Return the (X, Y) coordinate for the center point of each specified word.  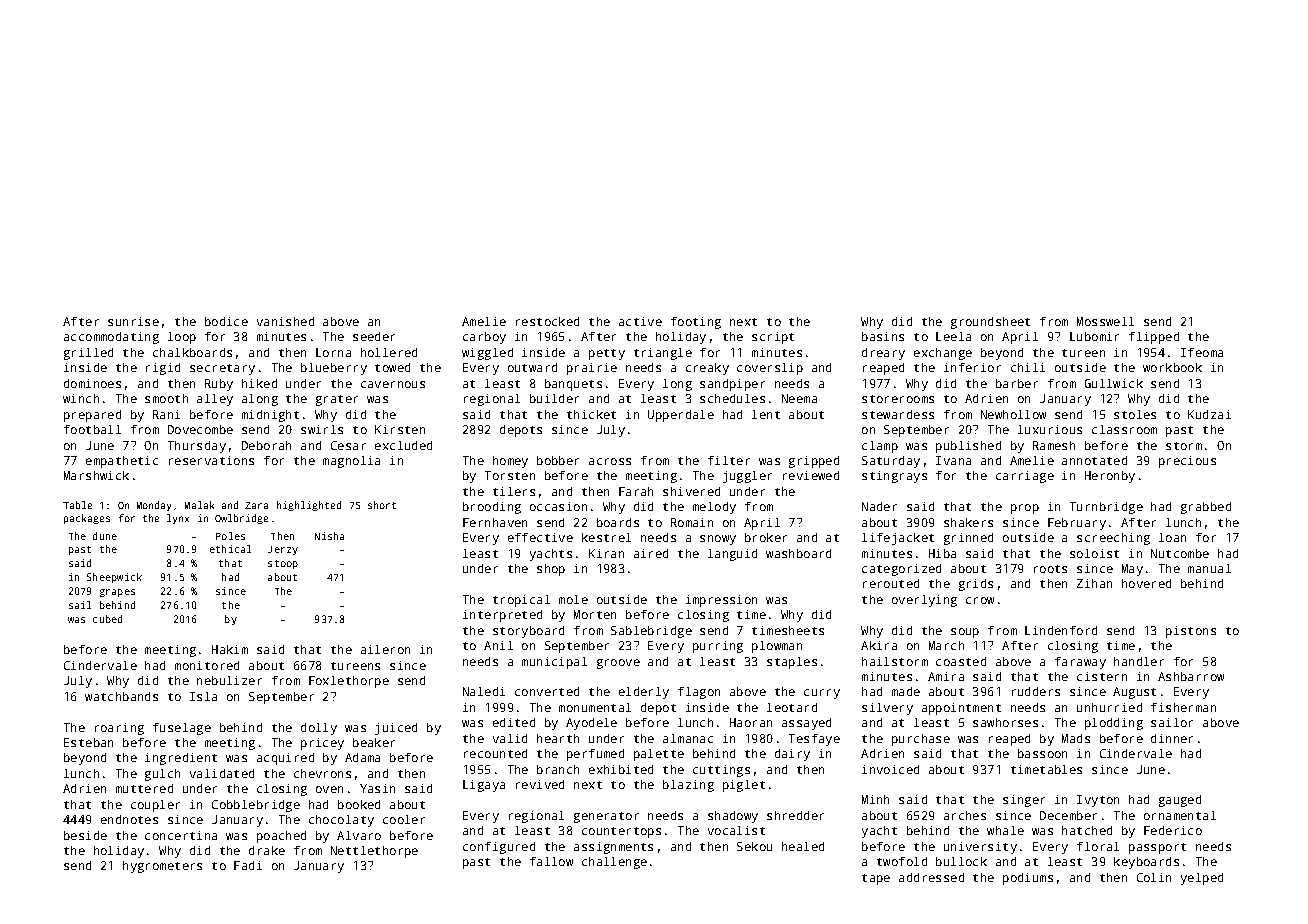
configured (499, 848)
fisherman (1183, 707)
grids (976, 585)
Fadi (248, 865)
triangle (663, 354)
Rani (166, 414)
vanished (285, 321)
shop (551, 570)
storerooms (898, 399)
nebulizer (229, 680)
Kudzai (1209, 414)
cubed (107, 619)
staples (792, 663)
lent (766, 414)
